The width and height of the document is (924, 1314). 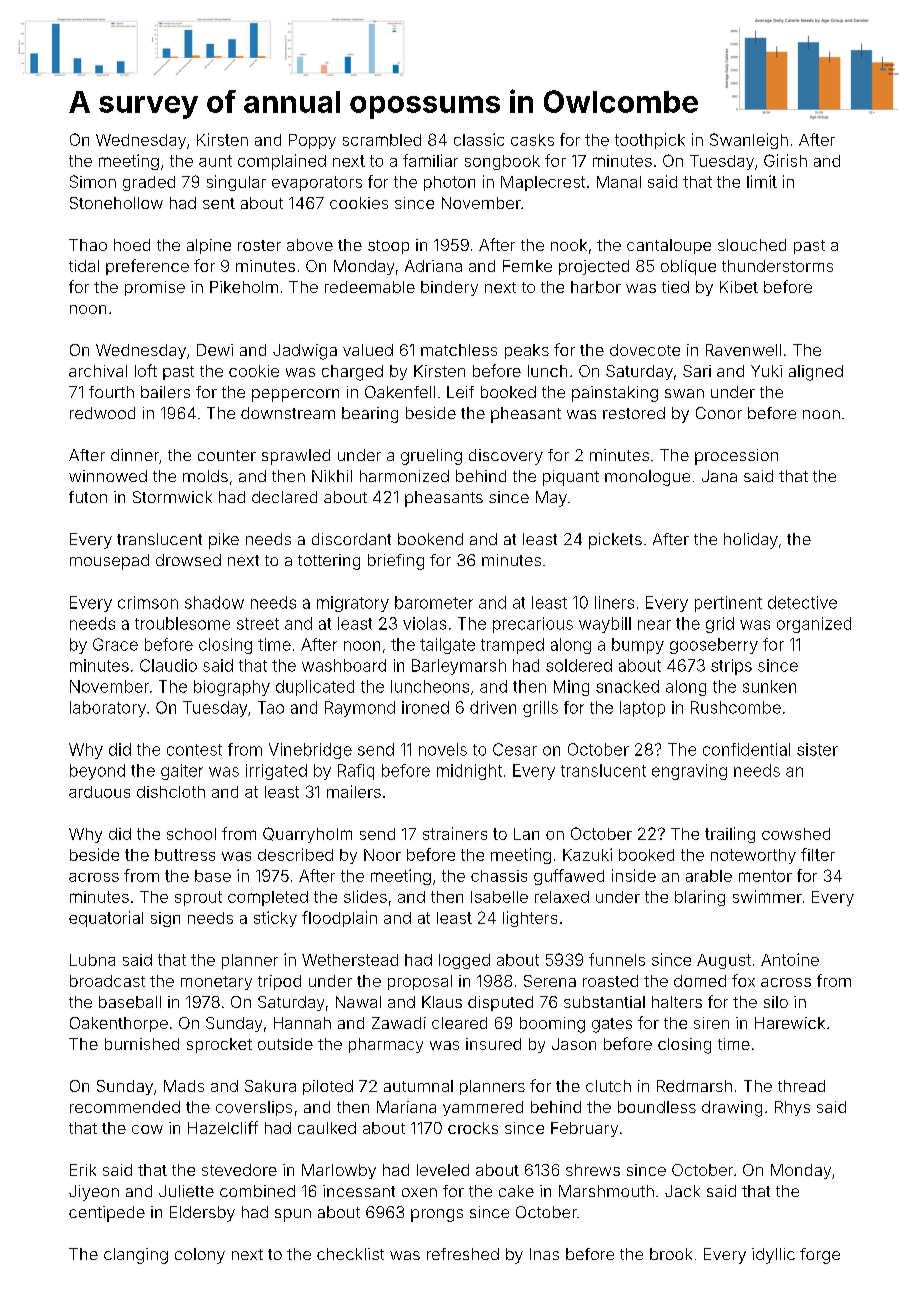 What do you see at coordinates (532, 140) in the document?
I see `casks` at bounding box center [532, 140].
